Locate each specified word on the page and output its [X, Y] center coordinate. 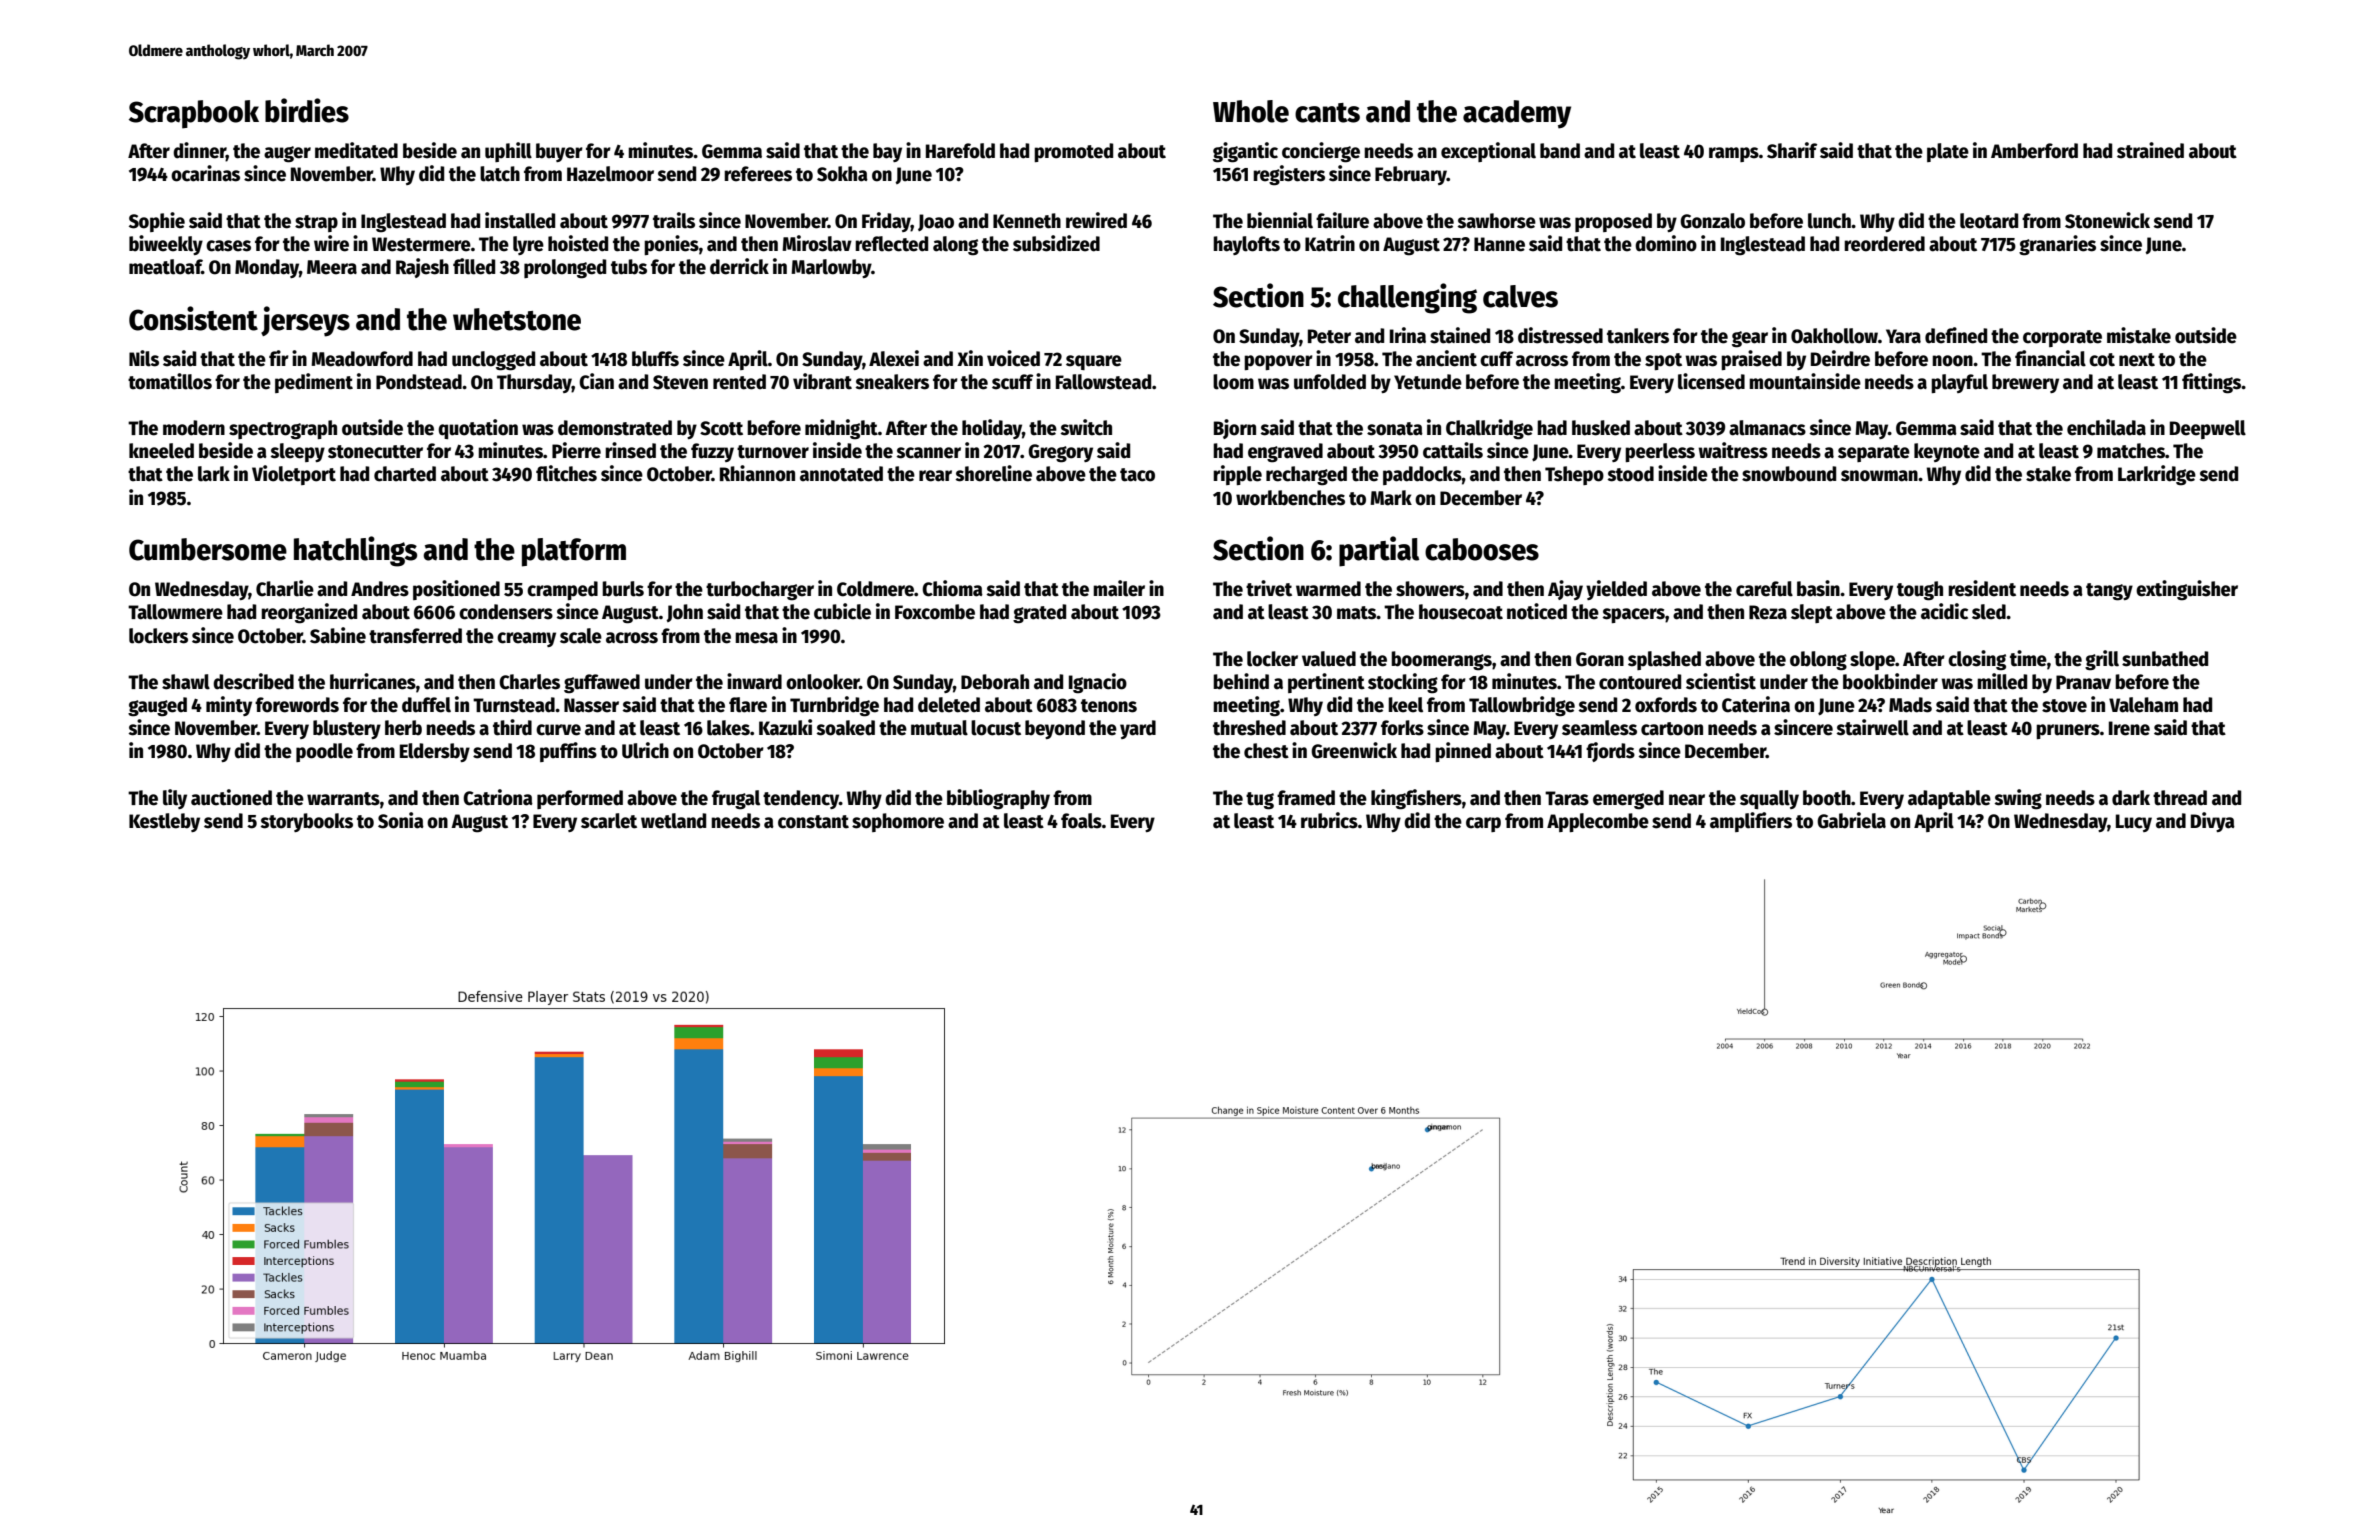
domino [1666, 243]
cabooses [1482, 549]
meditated [356, 150]
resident [1982, 588]
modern [194, 428]
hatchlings [355, 551]
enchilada [2106, 427]
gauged [157, 707]
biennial [1280, 220]
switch [1086, 427]
